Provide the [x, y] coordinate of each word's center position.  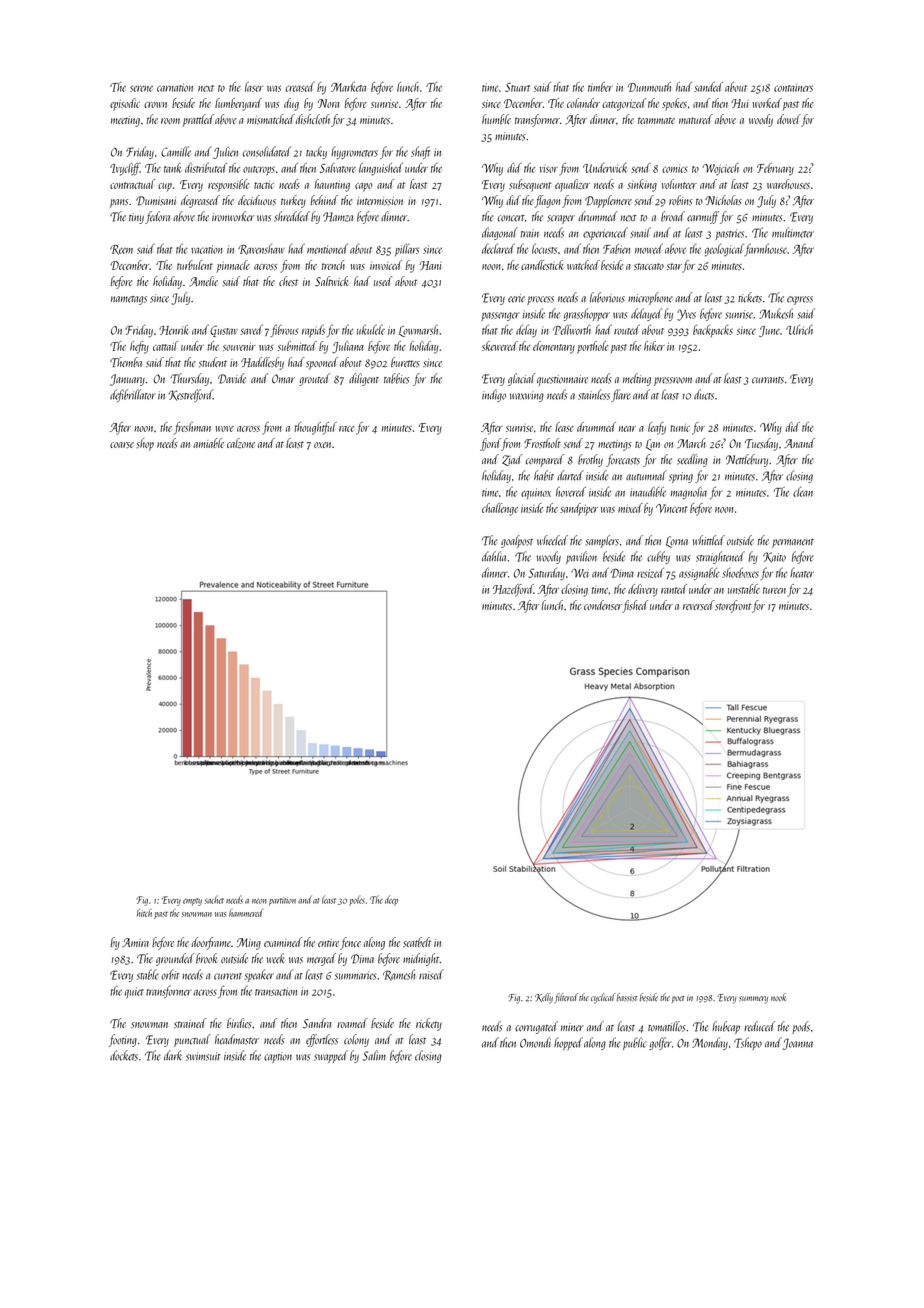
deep [391, 900]
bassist [627, 997]
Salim [374, 1055]
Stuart [517, 87]
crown [155, 105]
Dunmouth [649, 87]
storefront [733, 606]
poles [357, 900]
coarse [122, 445]
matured [696, 119]
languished [381, 169]
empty [192, 902]
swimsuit [203, 1056]
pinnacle [233, 266]
